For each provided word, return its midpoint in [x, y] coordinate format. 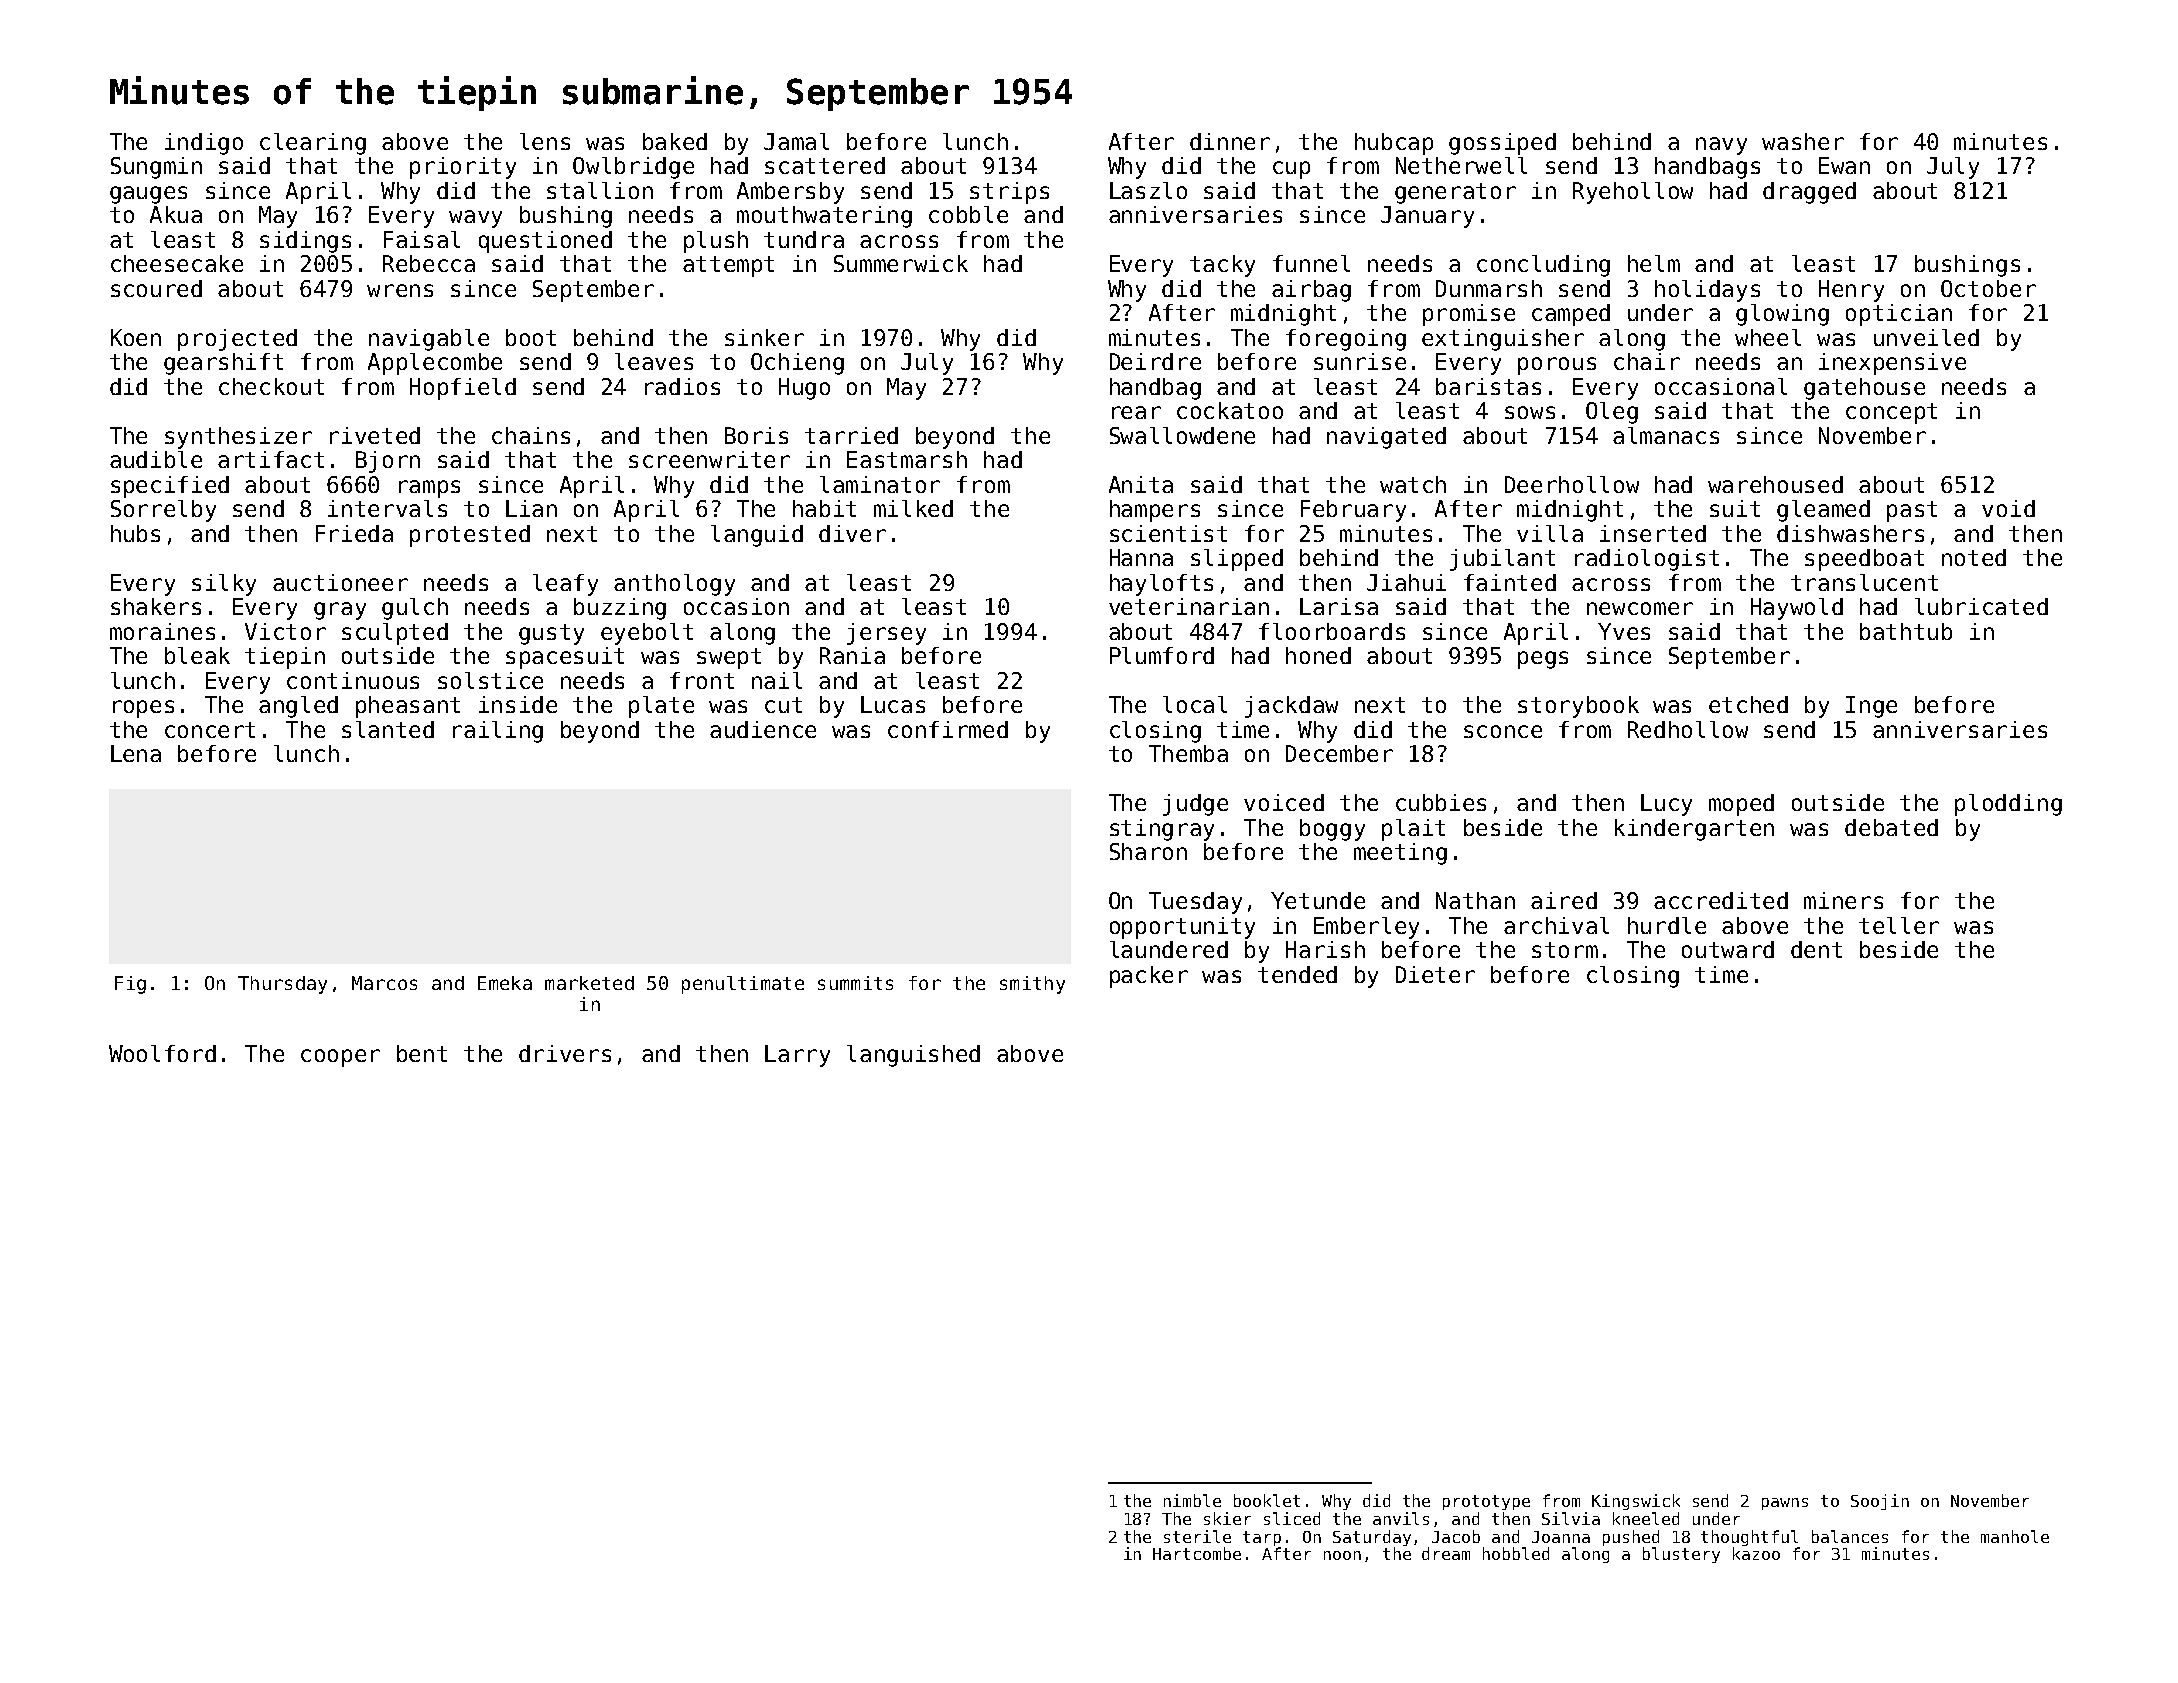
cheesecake [177, 263]
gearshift [223, 364]
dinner [1230, 141]
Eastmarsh [907, 459]
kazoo [1756, 1553]
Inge [1871, 707]
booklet [1267, 1500]
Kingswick [1636, 1502]
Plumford [1162, 655]
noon [1342, 1555]
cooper [340, 1058]
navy [1721, 146]
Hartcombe [1197, 1553]
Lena [136, 753]
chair [1647, 361]
